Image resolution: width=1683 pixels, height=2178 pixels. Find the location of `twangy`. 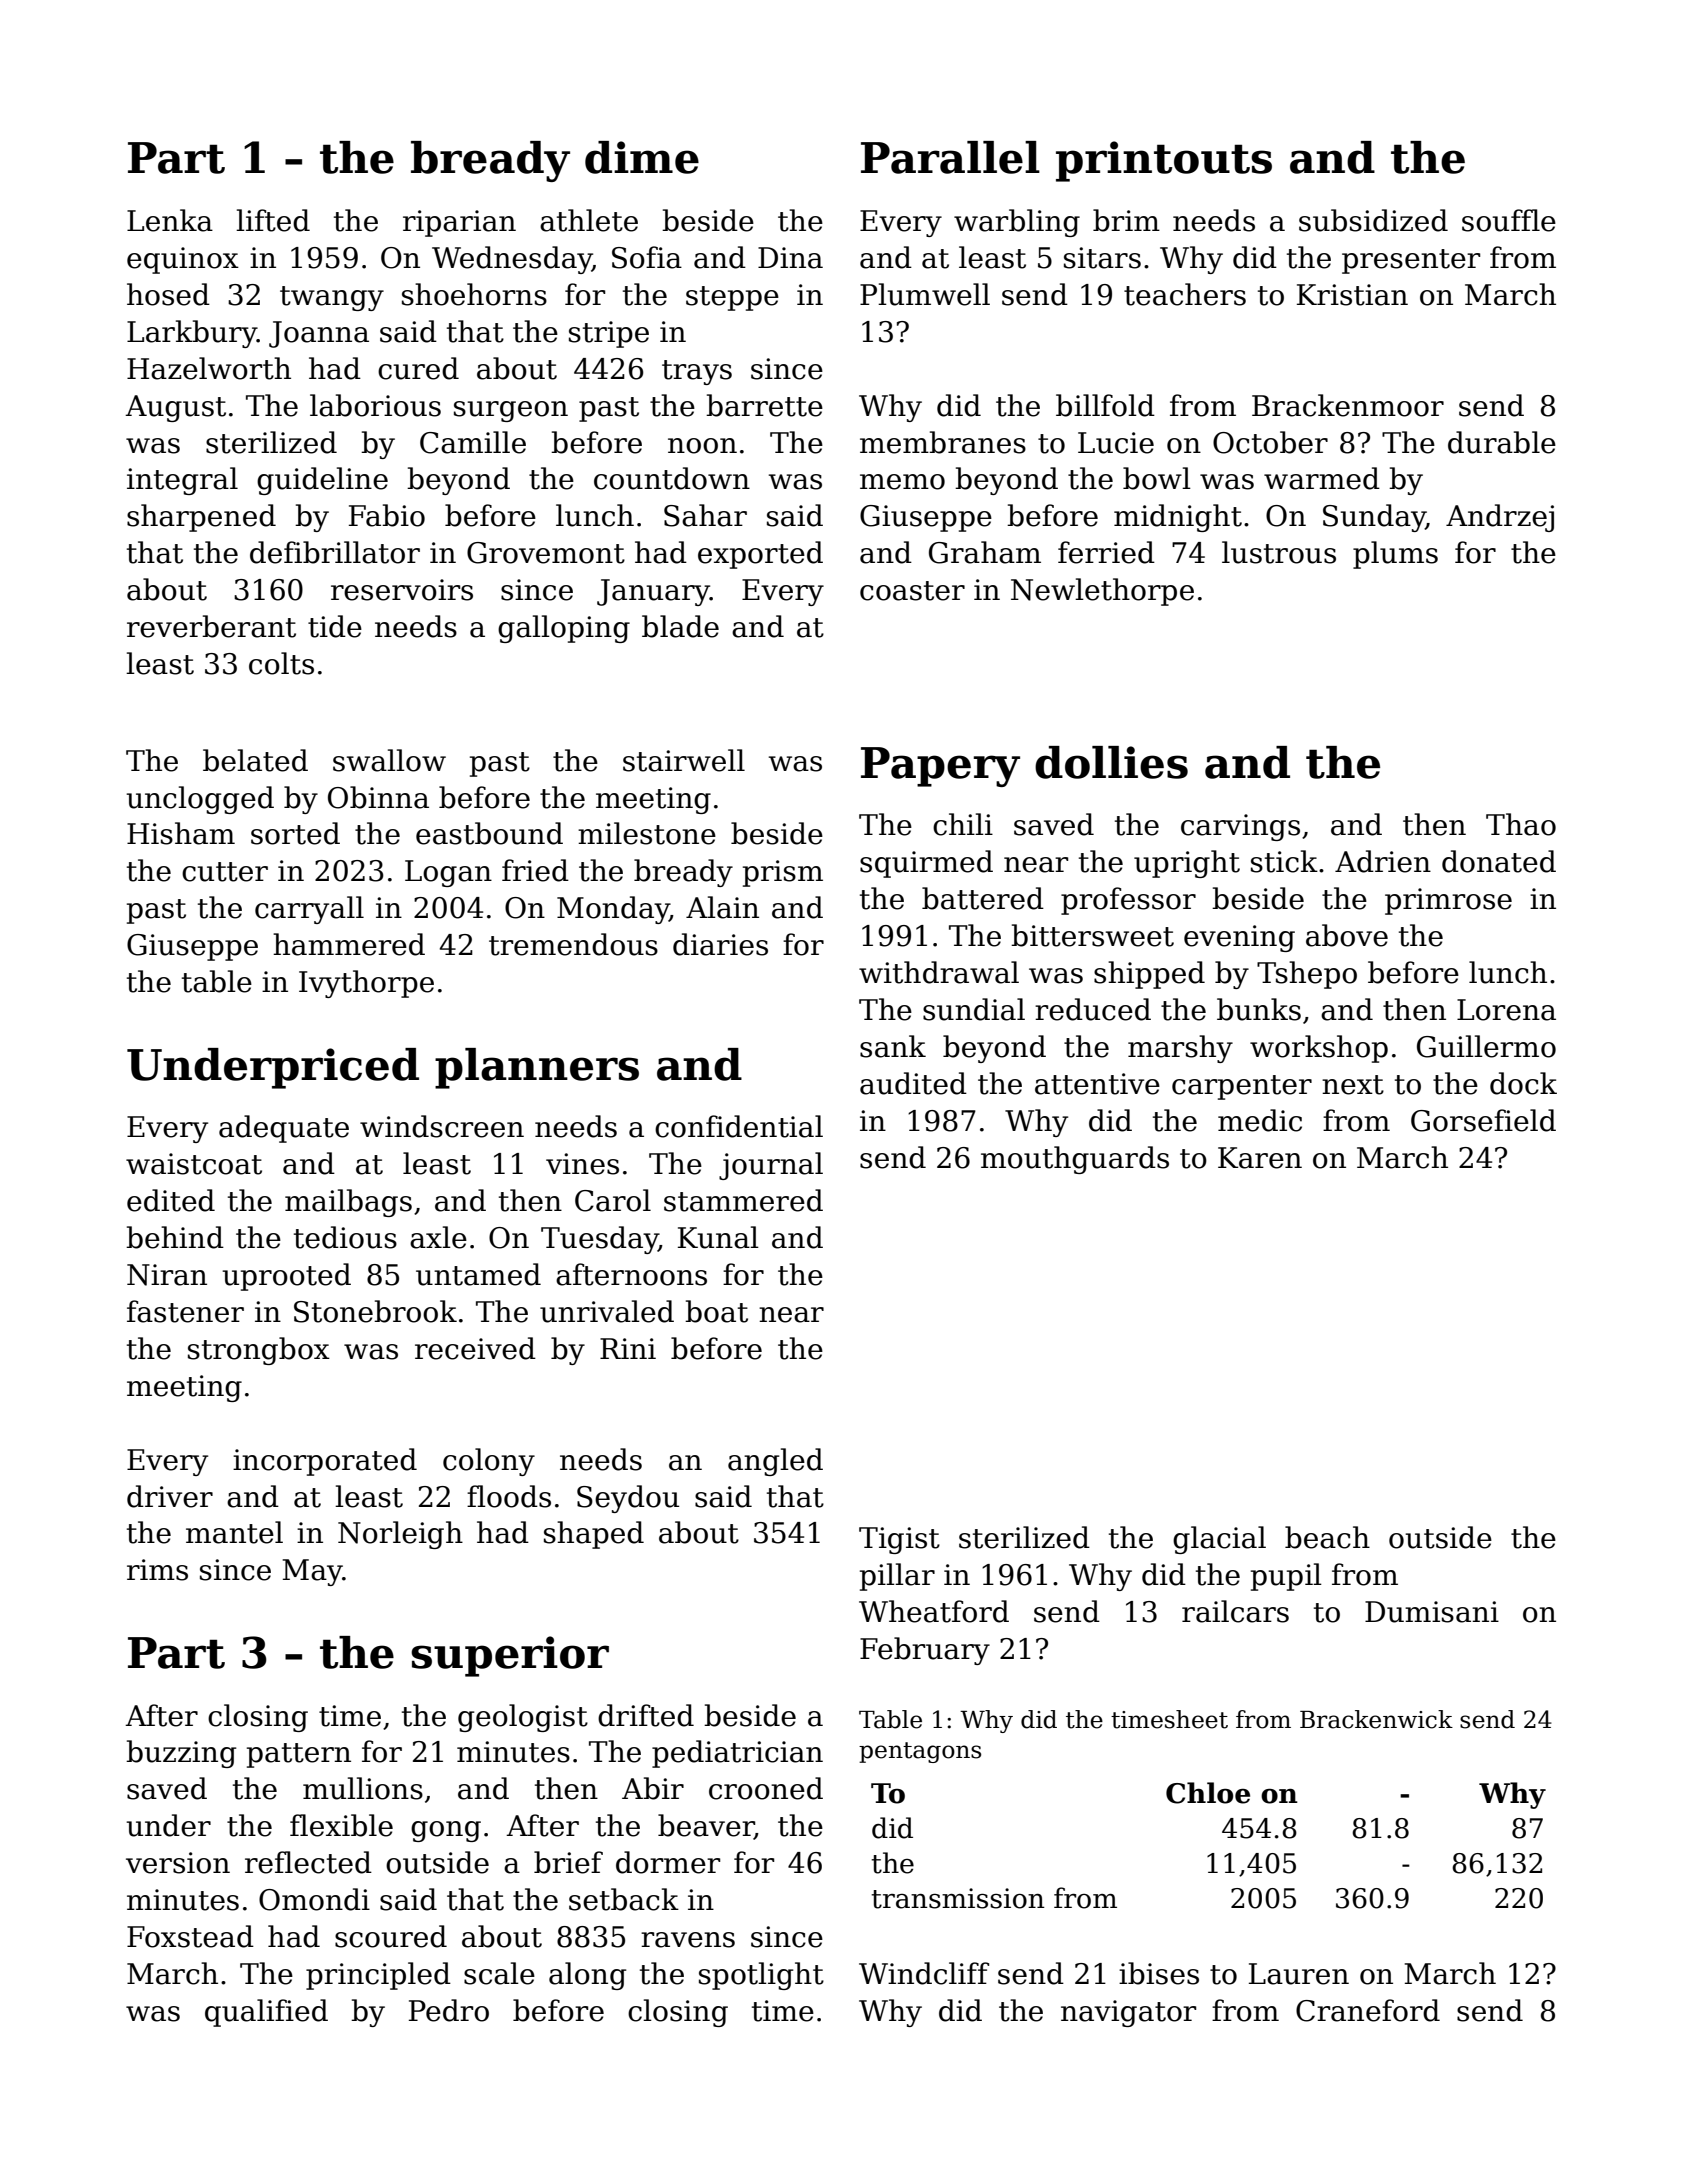

twangy is located at coordinates (332, 298).
